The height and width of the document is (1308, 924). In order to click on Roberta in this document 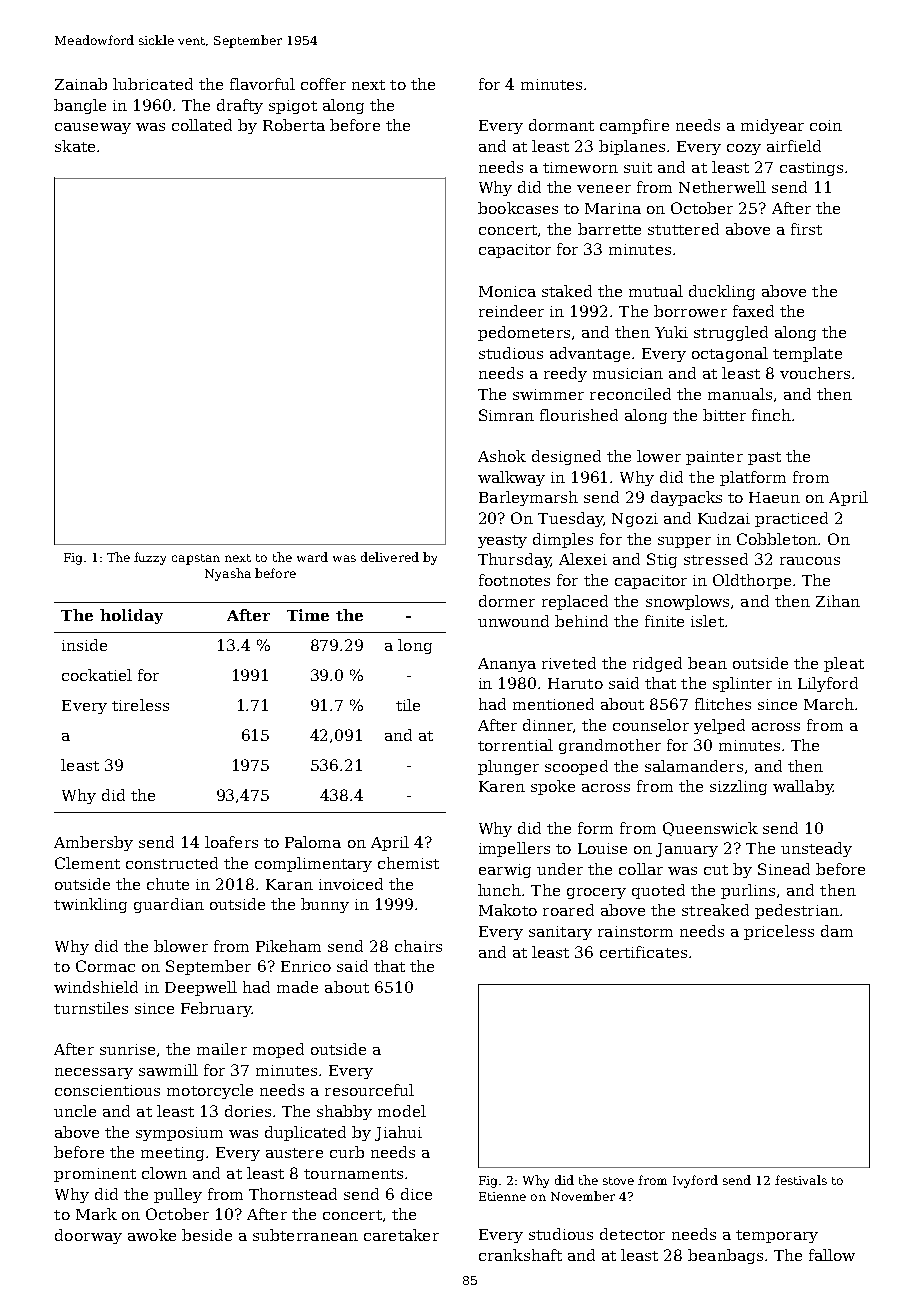, I will do `click(294, 125)`.
